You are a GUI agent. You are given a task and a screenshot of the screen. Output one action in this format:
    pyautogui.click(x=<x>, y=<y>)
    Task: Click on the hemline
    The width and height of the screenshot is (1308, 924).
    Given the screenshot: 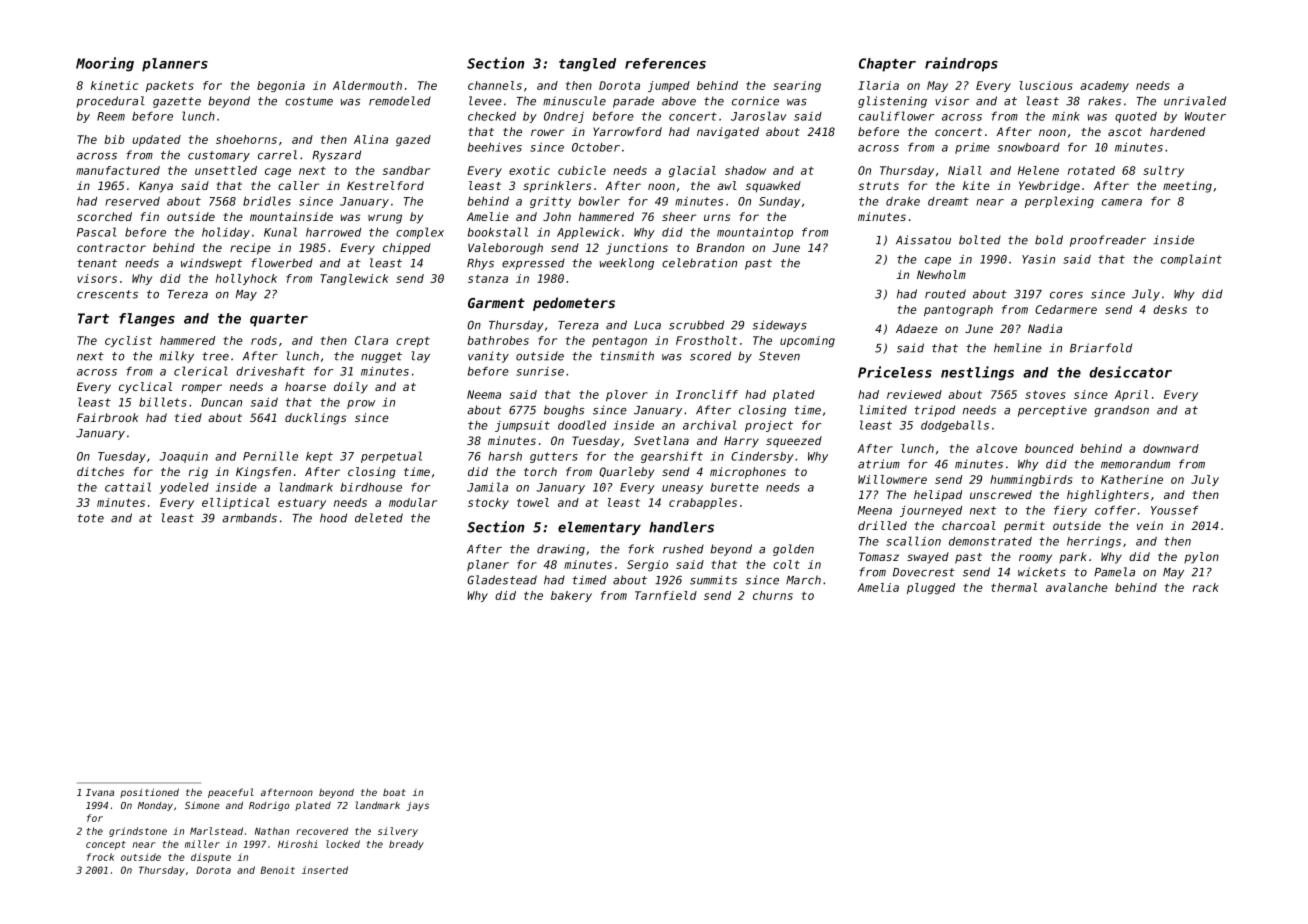 What is the action you would take?
    pyautogui.click(x=1018, y=348)
